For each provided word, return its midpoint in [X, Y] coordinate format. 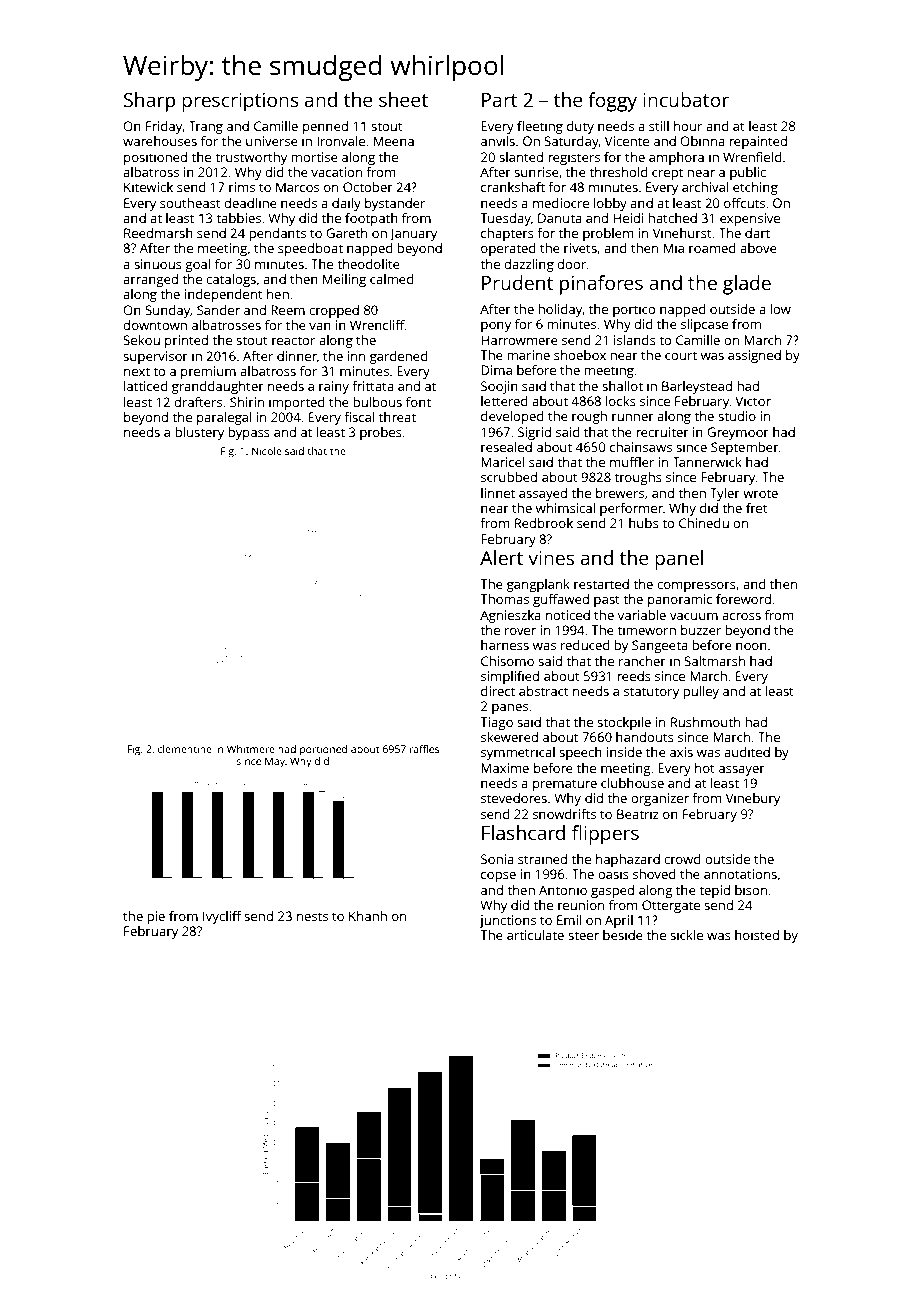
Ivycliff [222, 917]
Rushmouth [705, 722]
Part [499, 100]
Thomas [504, 599]
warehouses [160, 141]
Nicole [267, 451]
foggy [612, 102]
